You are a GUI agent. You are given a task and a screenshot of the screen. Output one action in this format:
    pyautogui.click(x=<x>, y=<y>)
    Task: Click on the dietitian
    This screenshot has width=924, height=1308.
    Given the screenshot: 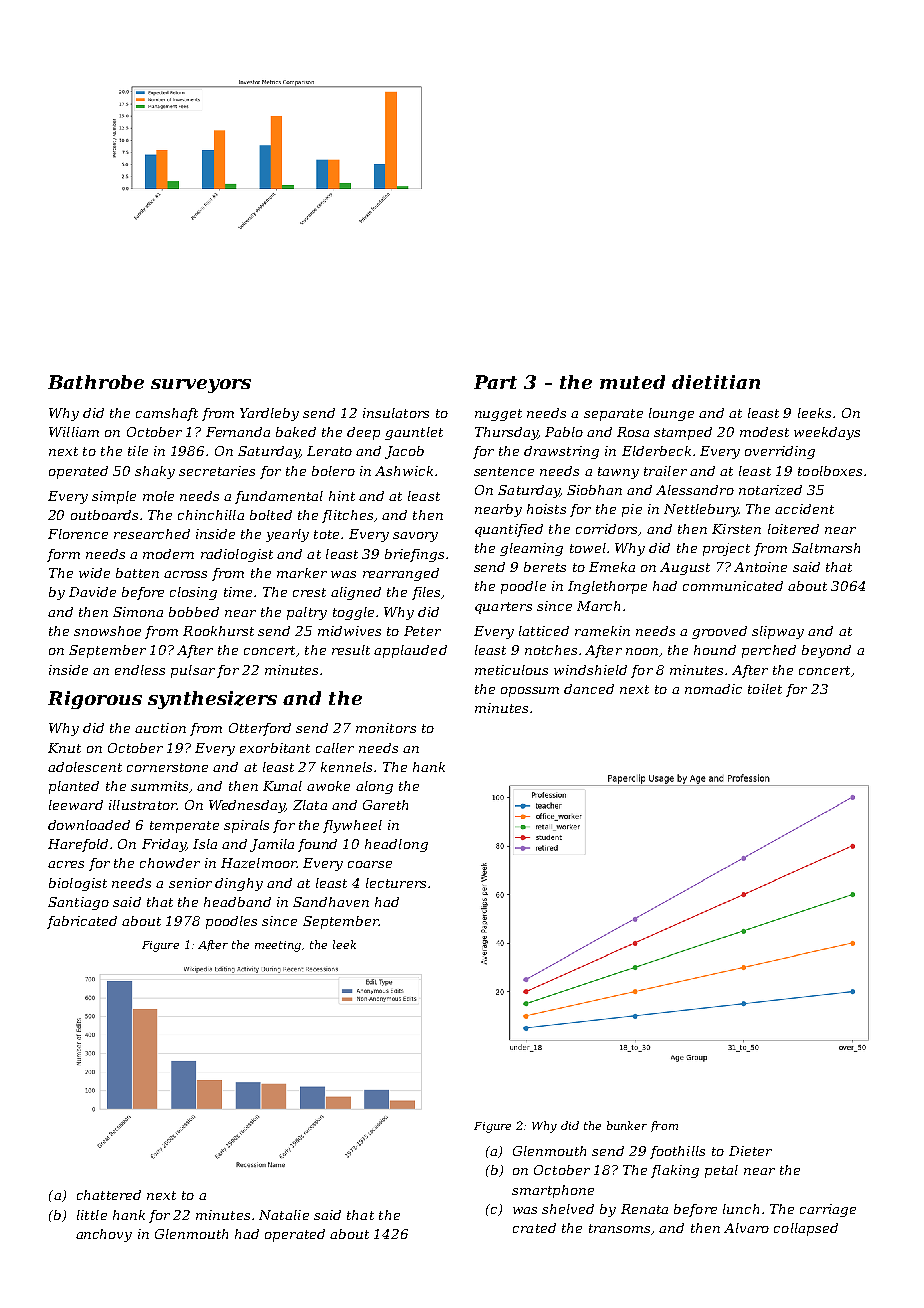 What is the action you would take?
    pyautogui.click(x=716, y=382)
